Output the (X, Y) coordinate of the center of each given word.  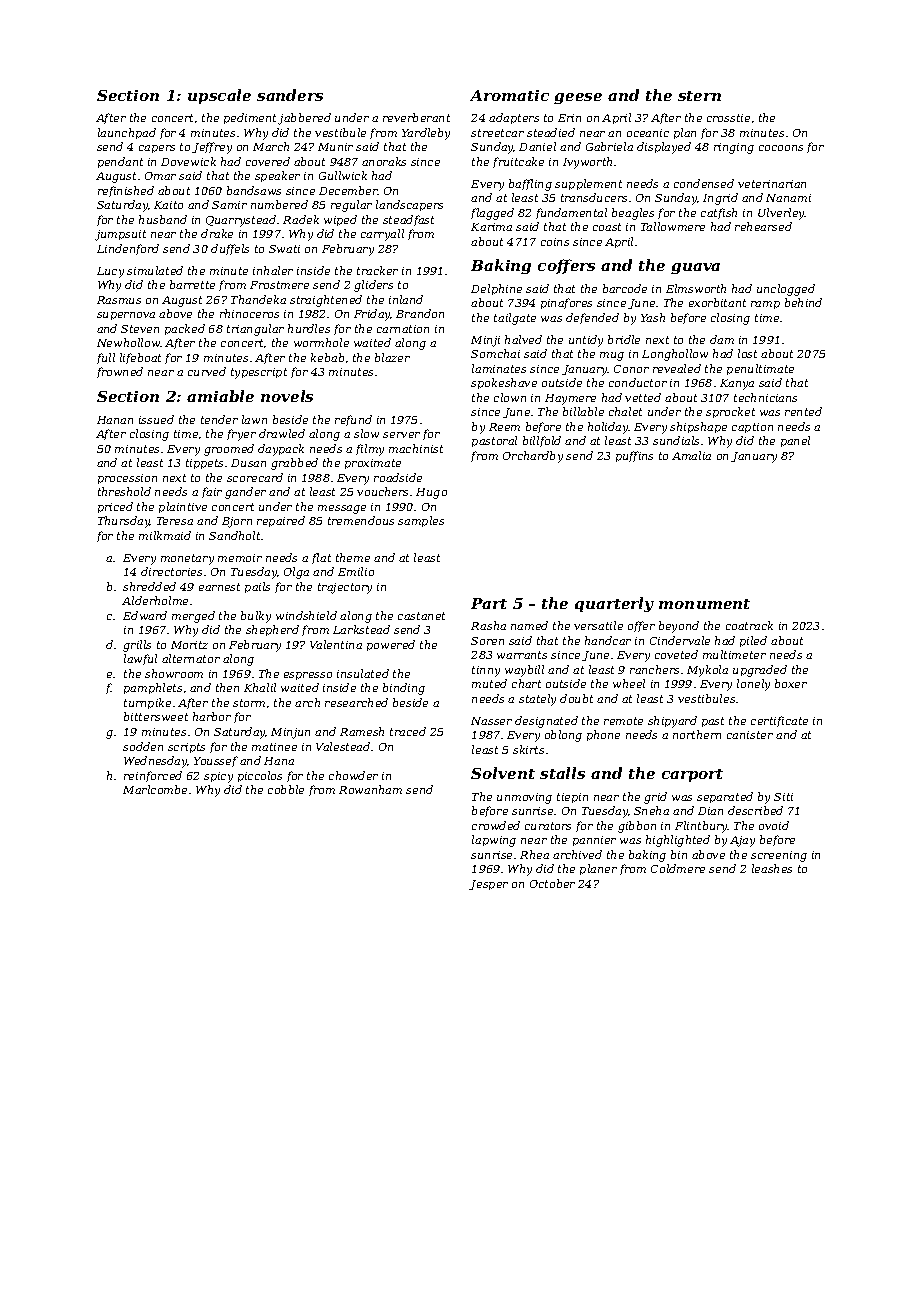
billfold (542, 441)
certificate (779, 721)
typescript (259, 373)
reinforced (153, 776)
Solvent (503, 773)
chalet (625, 411)
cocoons (781, 148)
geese (578, 98)
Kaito (168, 205)
